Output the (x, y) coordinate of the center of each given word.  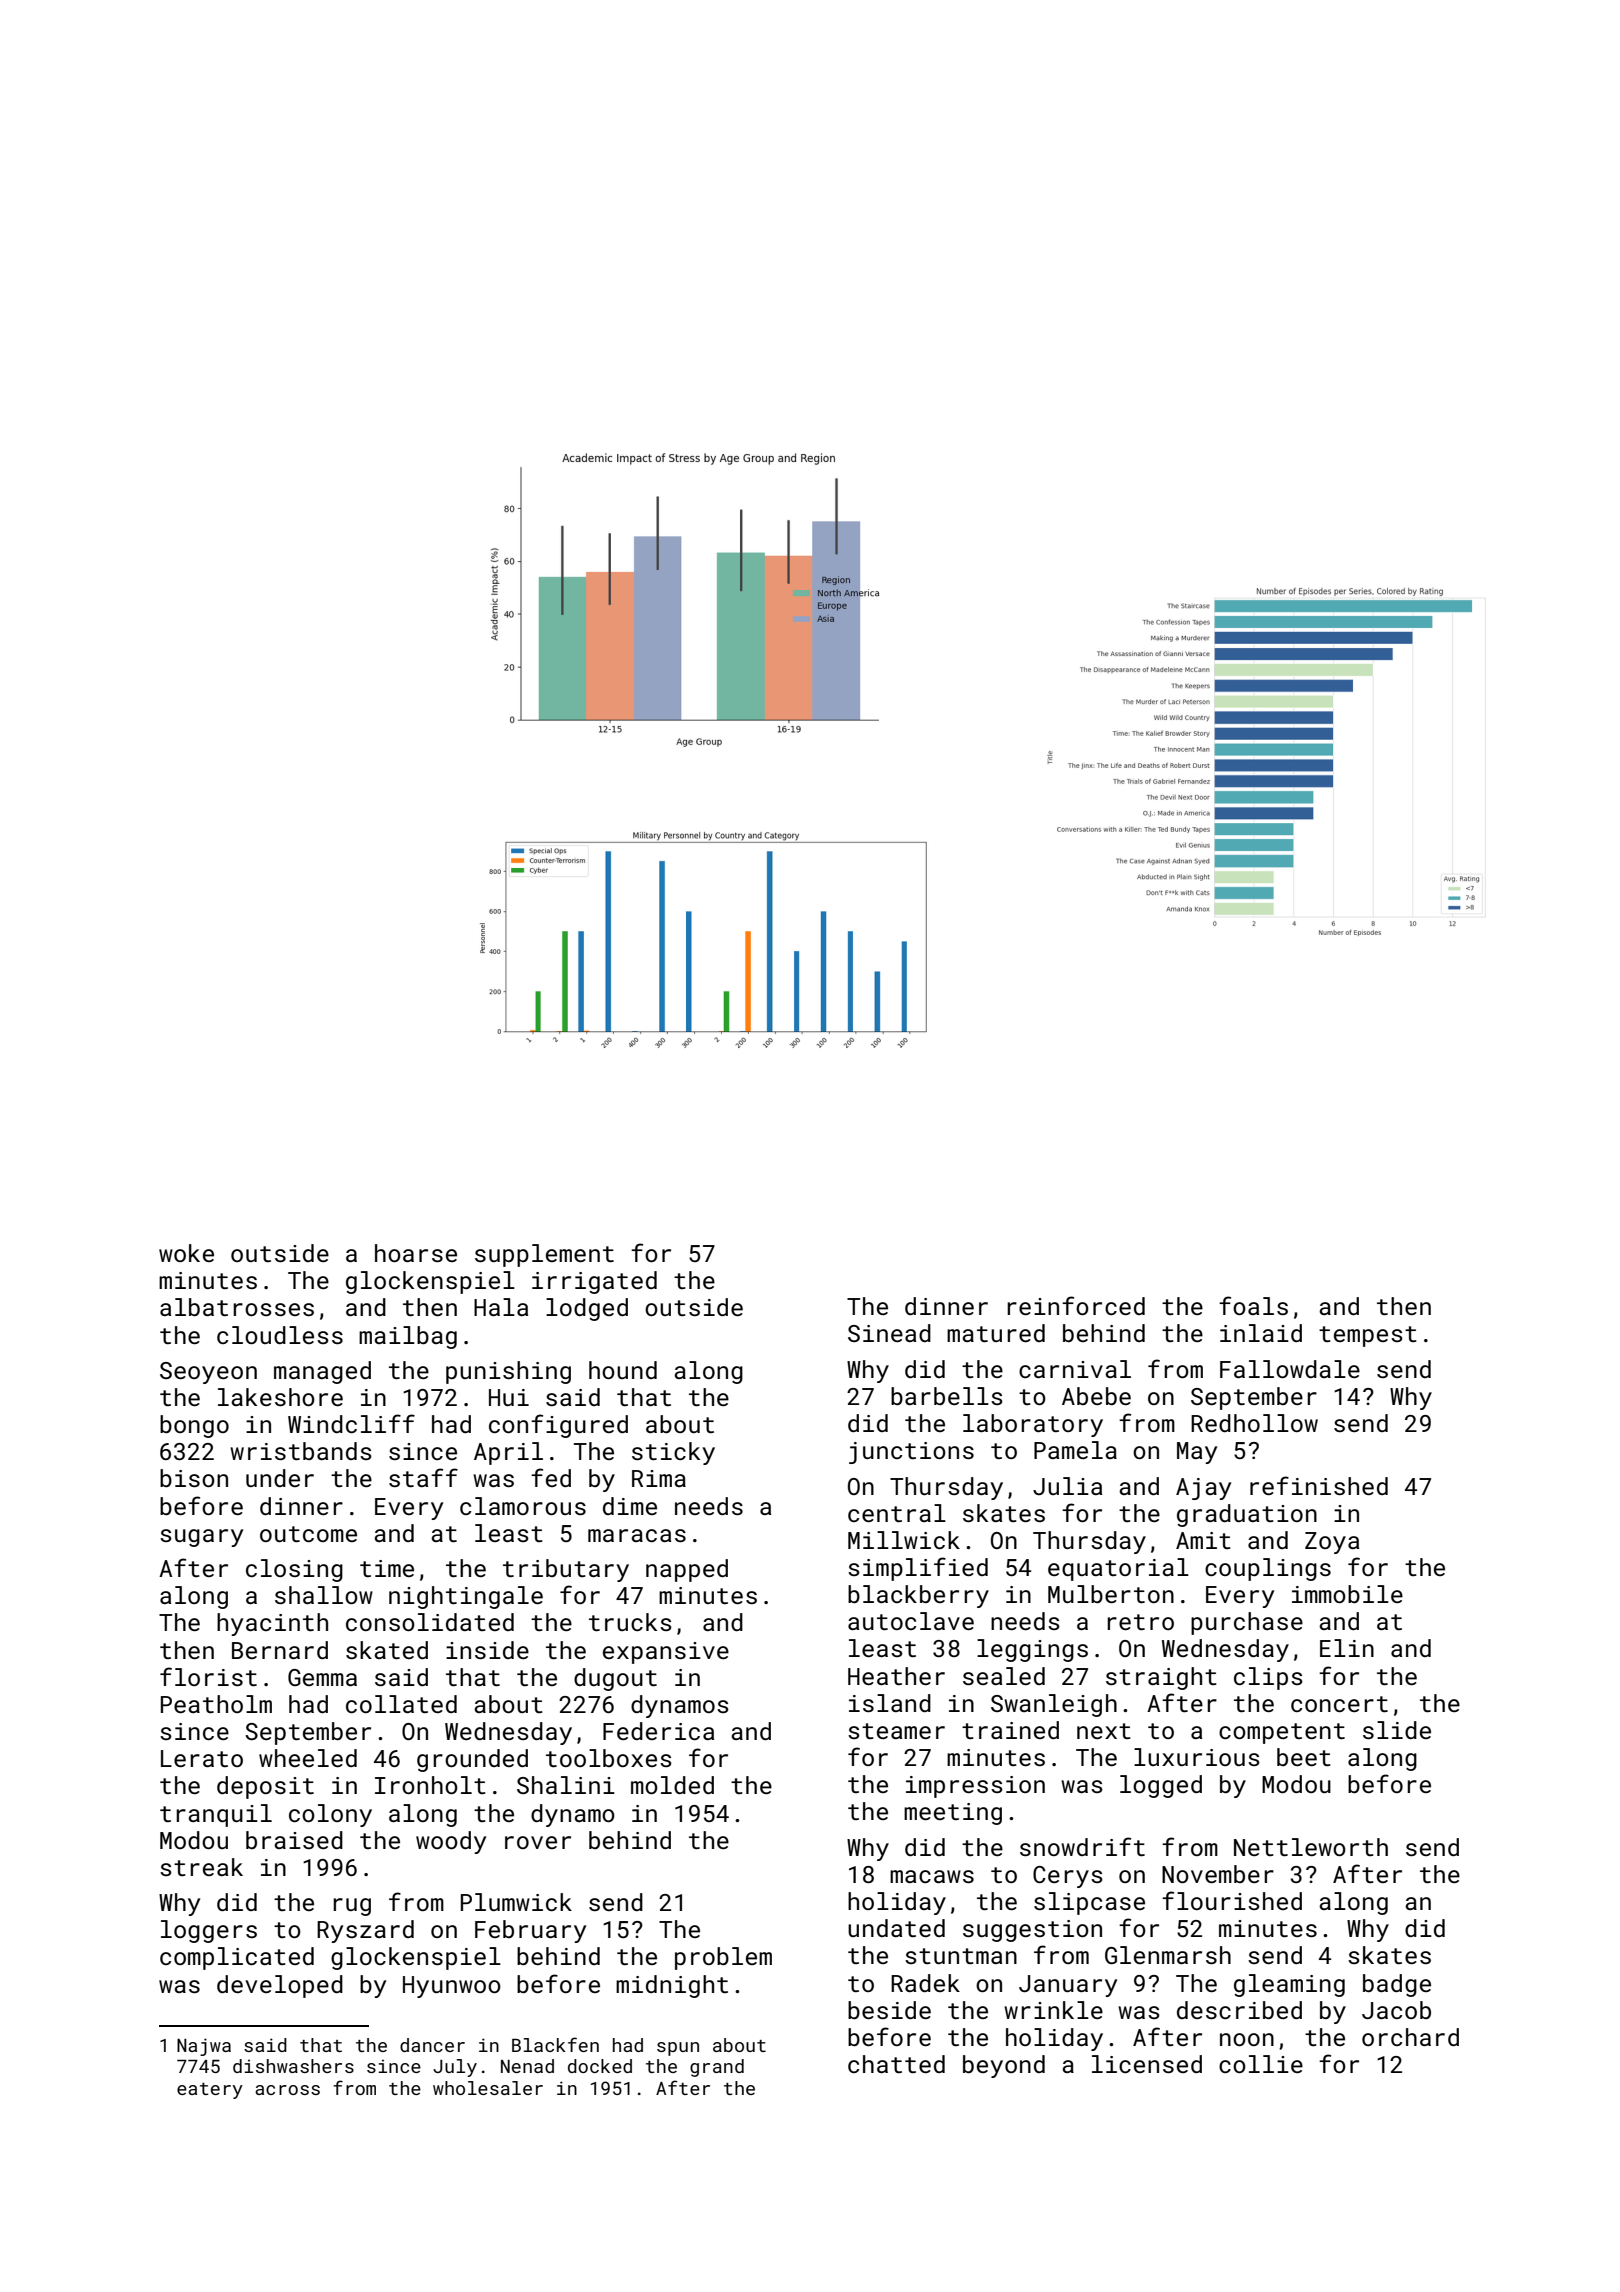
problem (723, 1958)
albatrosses (237, 1307)
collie (1261, 2064)
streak (201, 1867)
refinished (1319, 1485)
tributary (566, 1570)
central (897, 1513)
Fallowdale (1290, 1369)
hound (623, 1370)
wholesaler (488, 2088)
